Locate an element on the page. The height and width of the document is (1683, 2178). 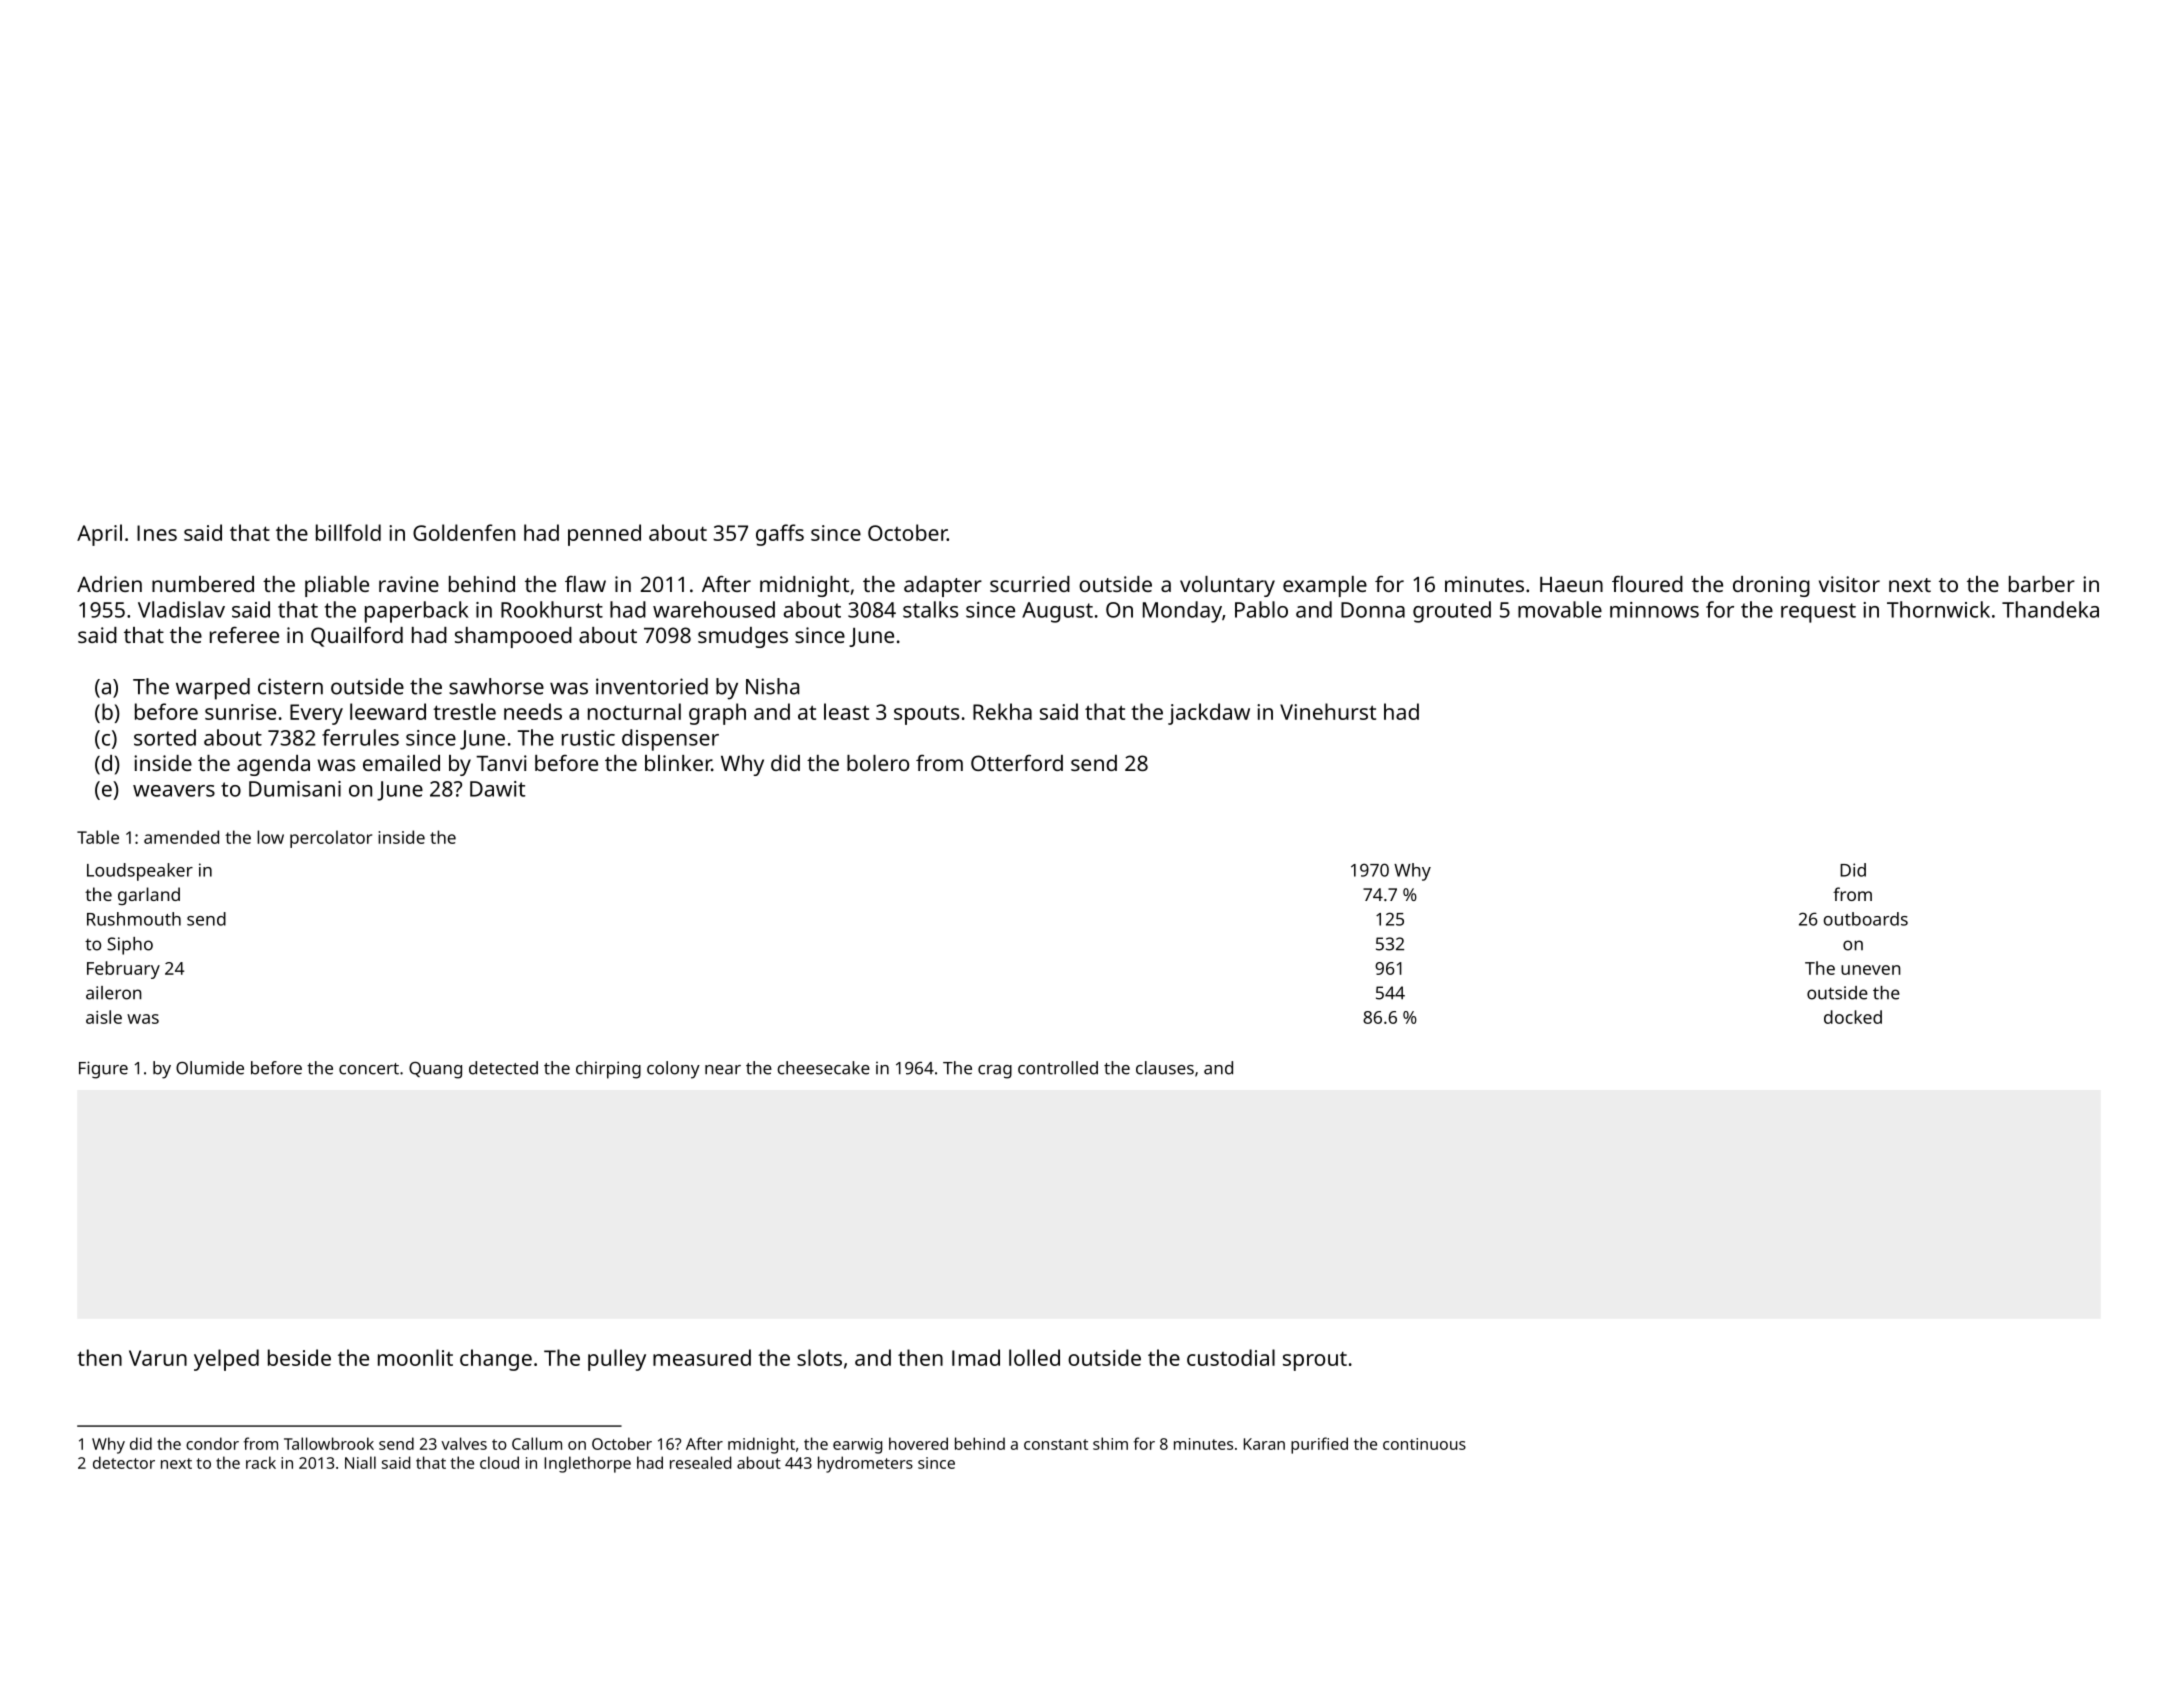
Otterford is located at coordinates (1017, 763).
